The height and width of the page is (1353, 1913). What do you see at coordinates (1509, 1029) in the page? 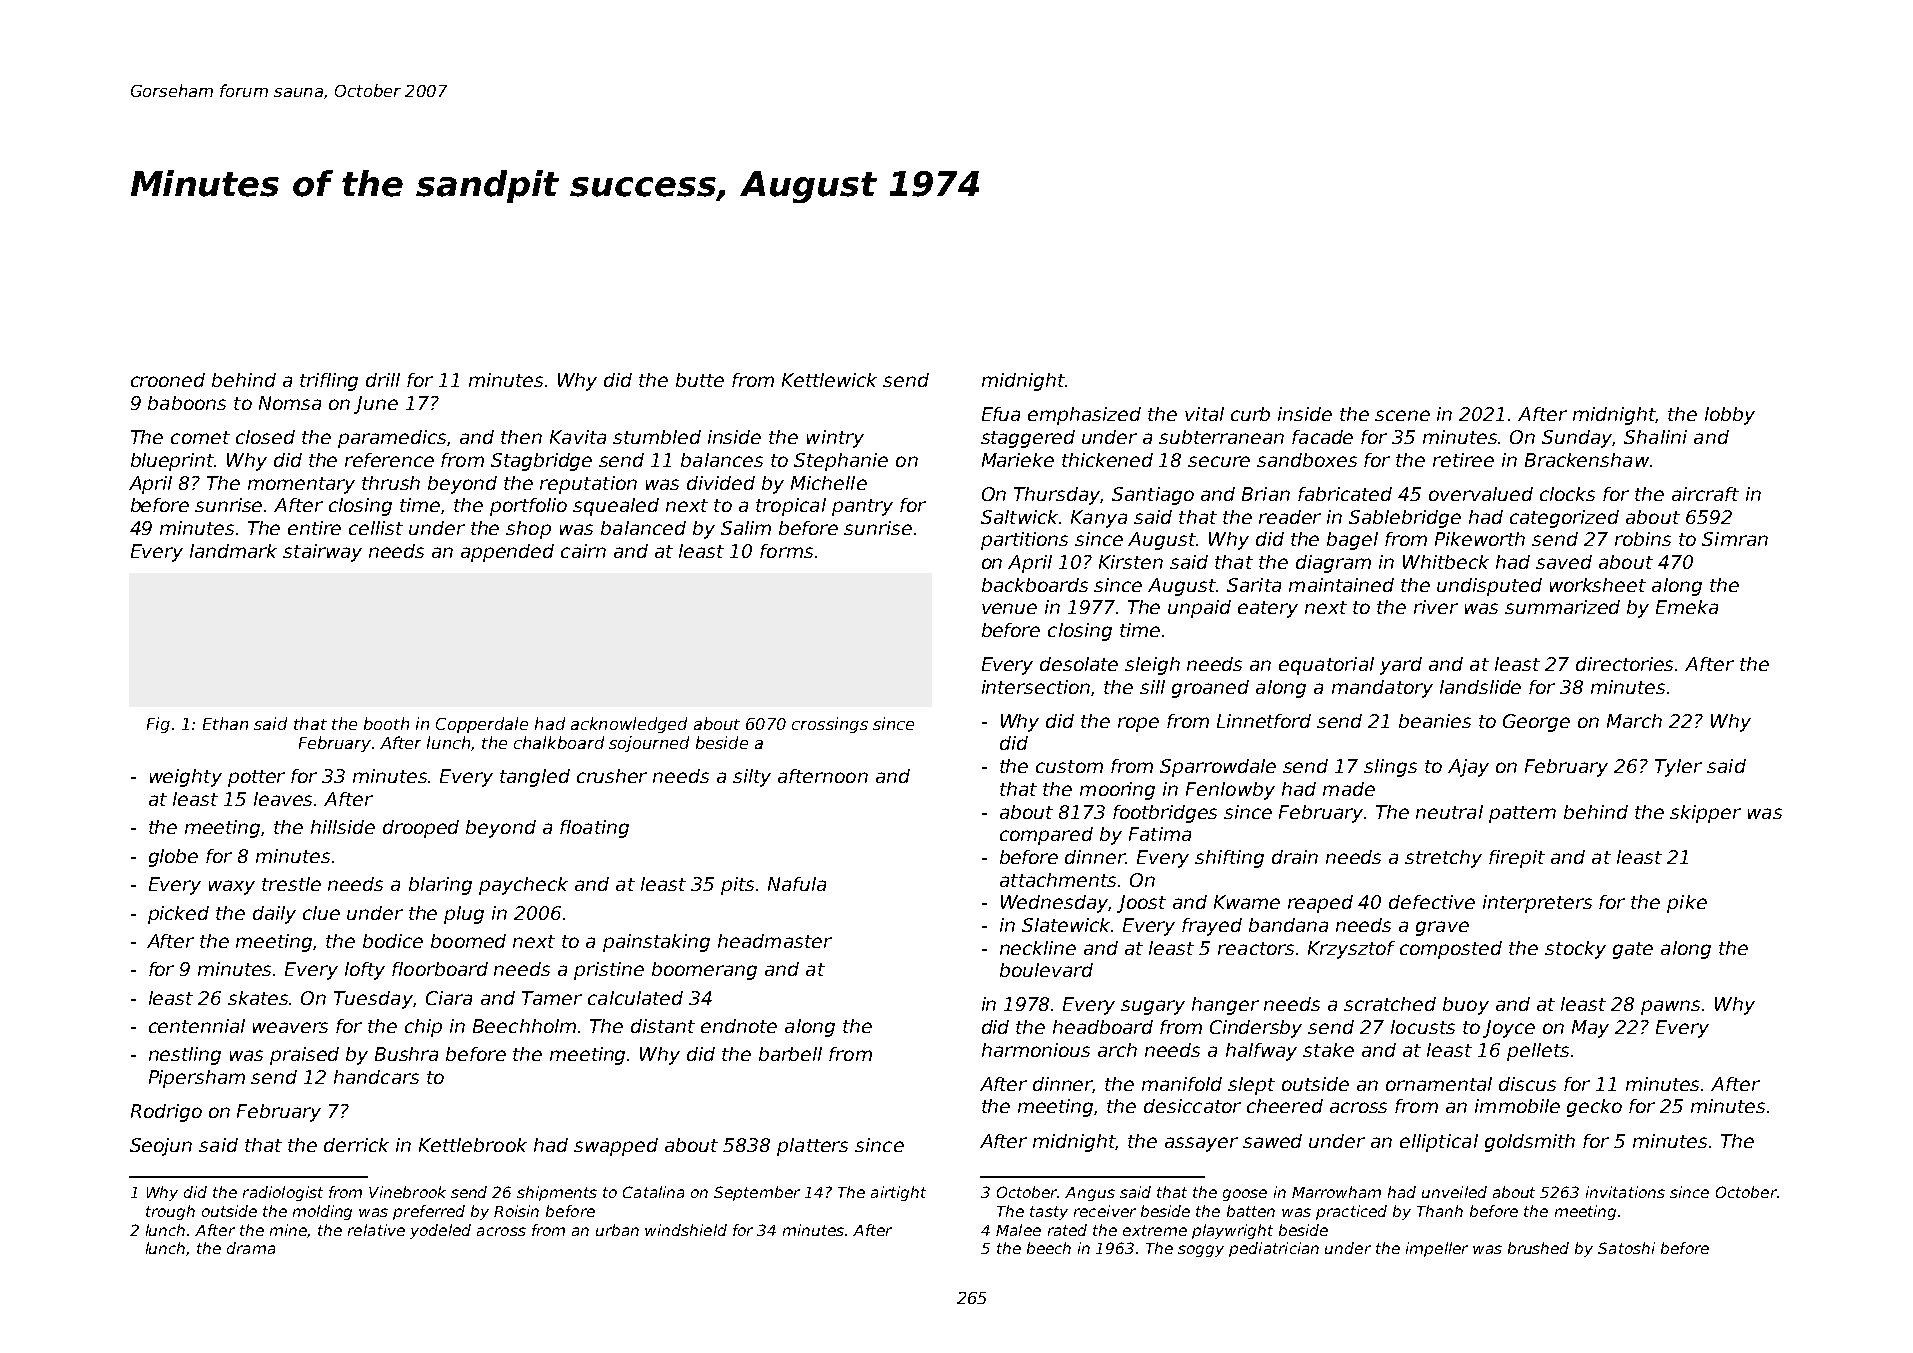
I see `Joyce` at bounding box center [1509, 1029].
